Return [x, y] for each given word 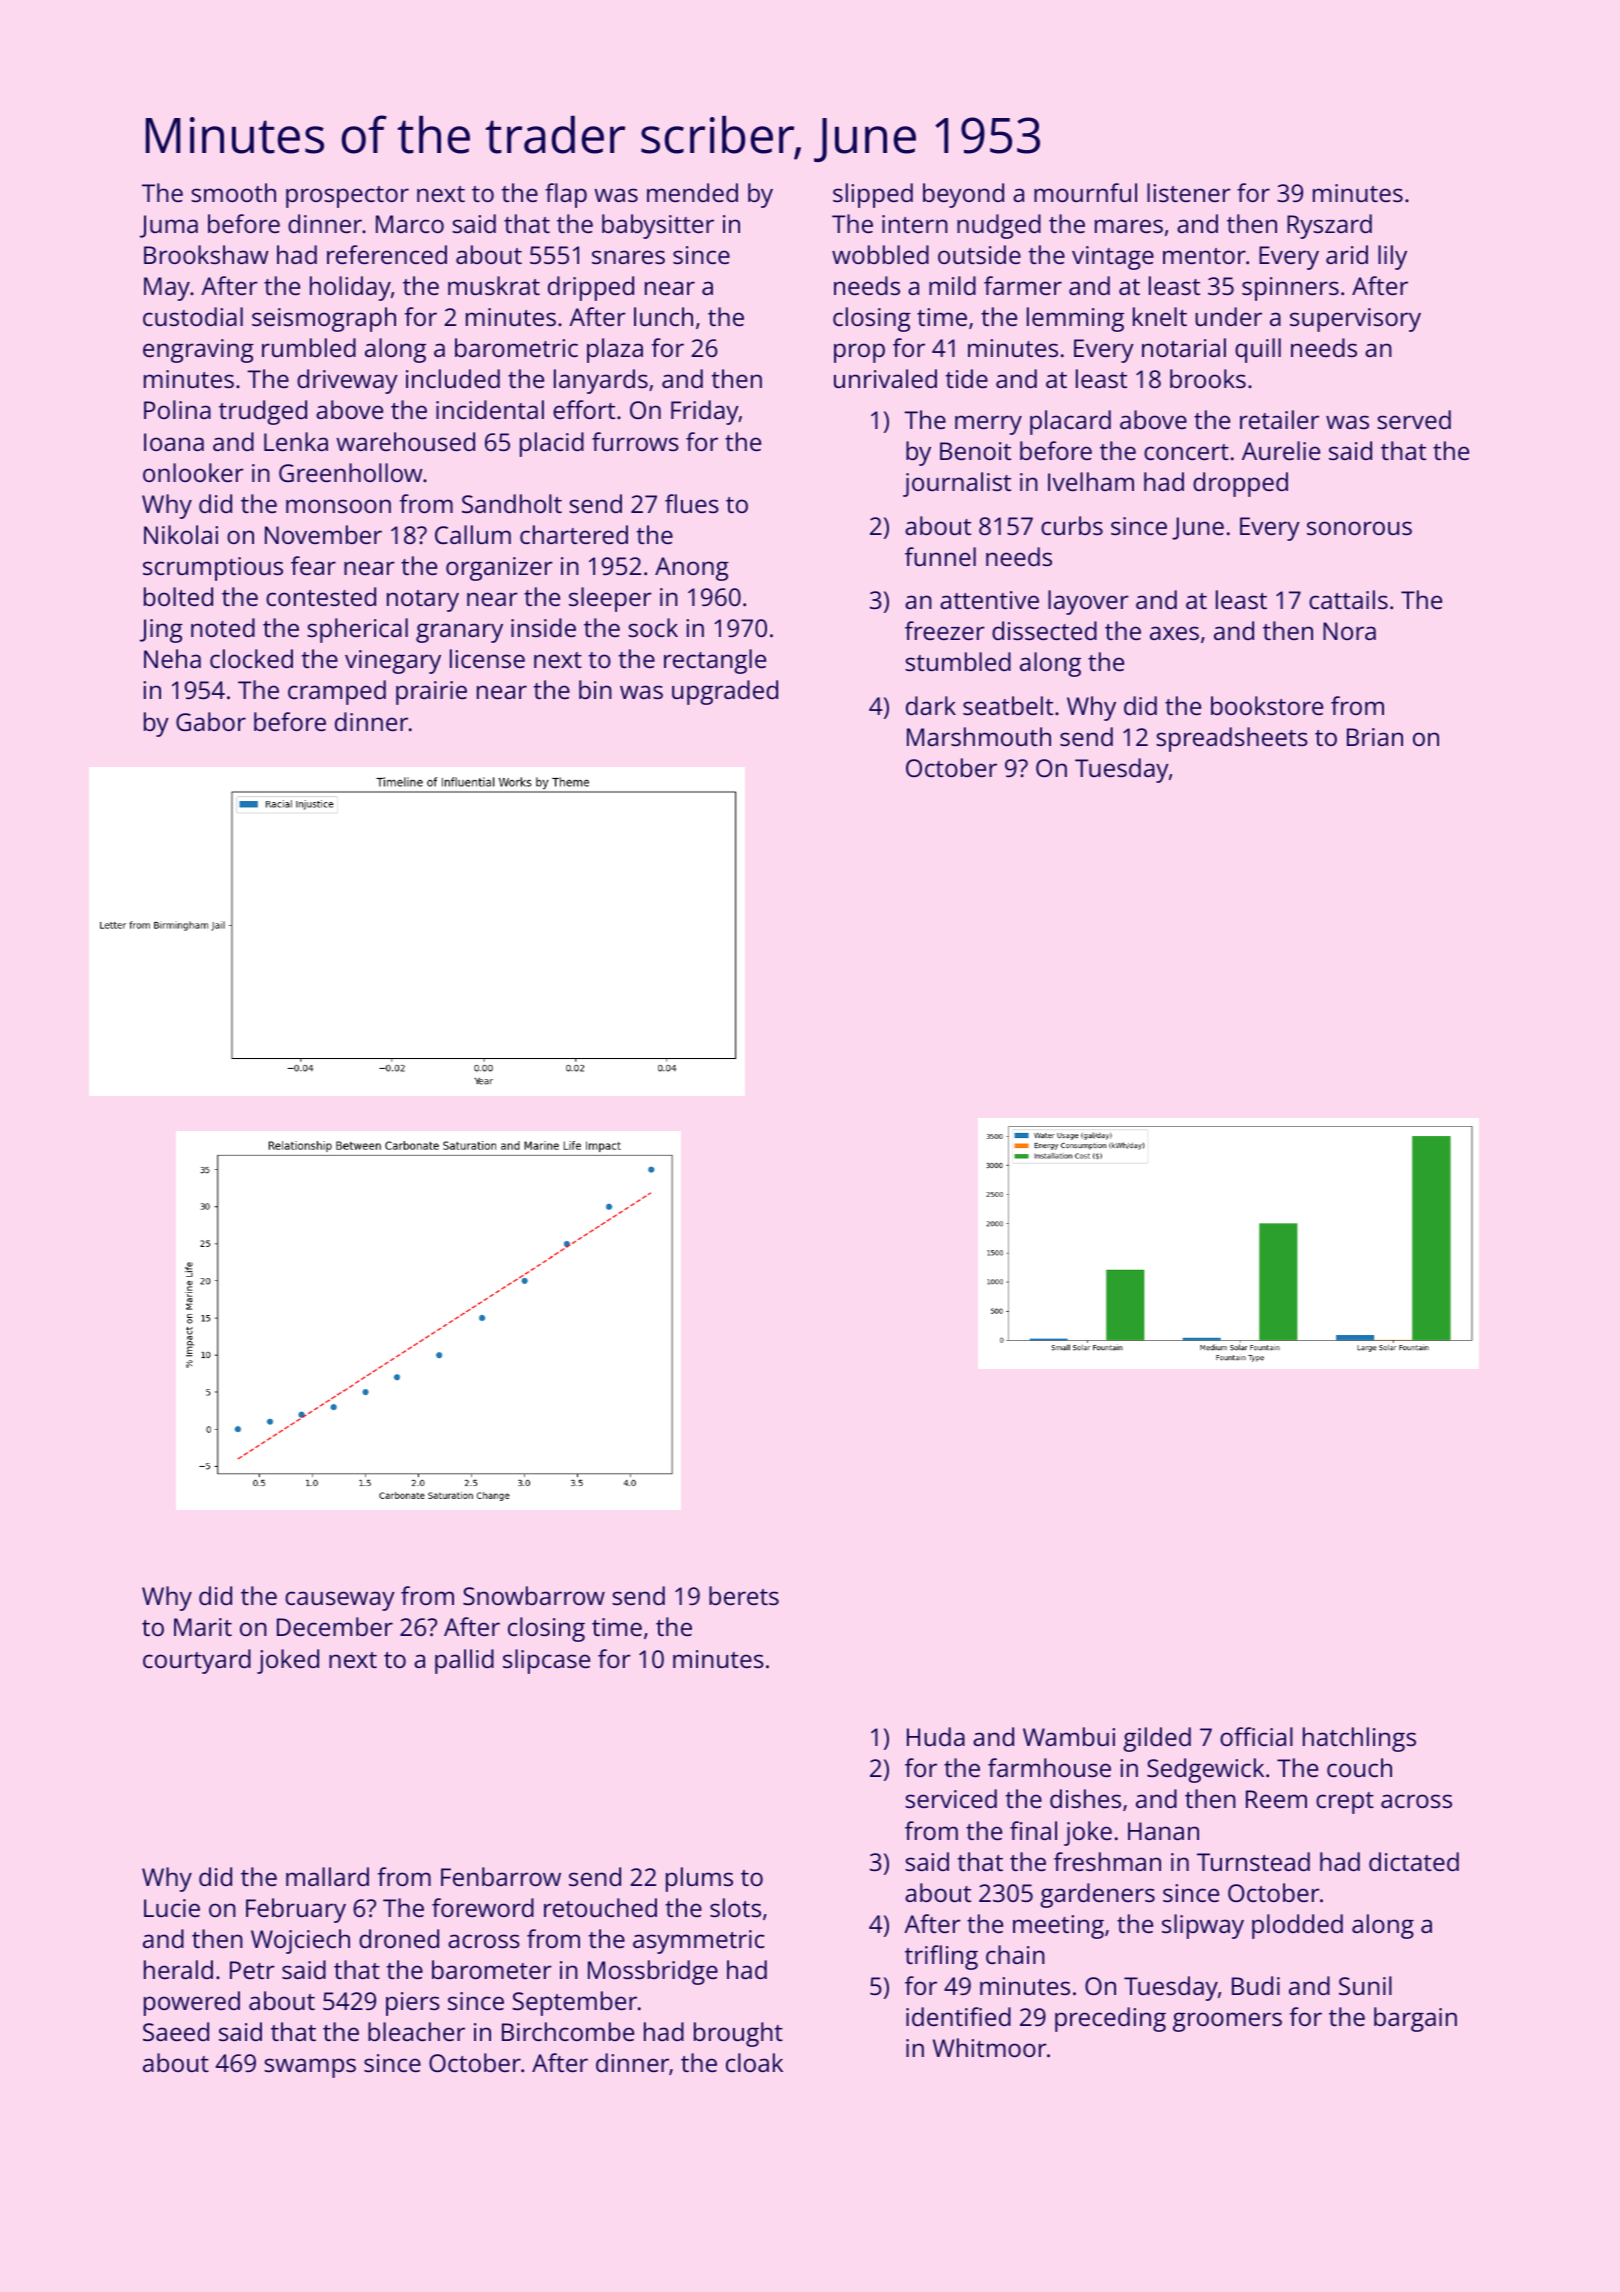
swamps [310, 2068]
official [1256, 1736]
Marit [203, 1627]
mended [692, 192]
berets [744, 1595]
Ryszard [1329, 226]
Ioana [174, 442]
